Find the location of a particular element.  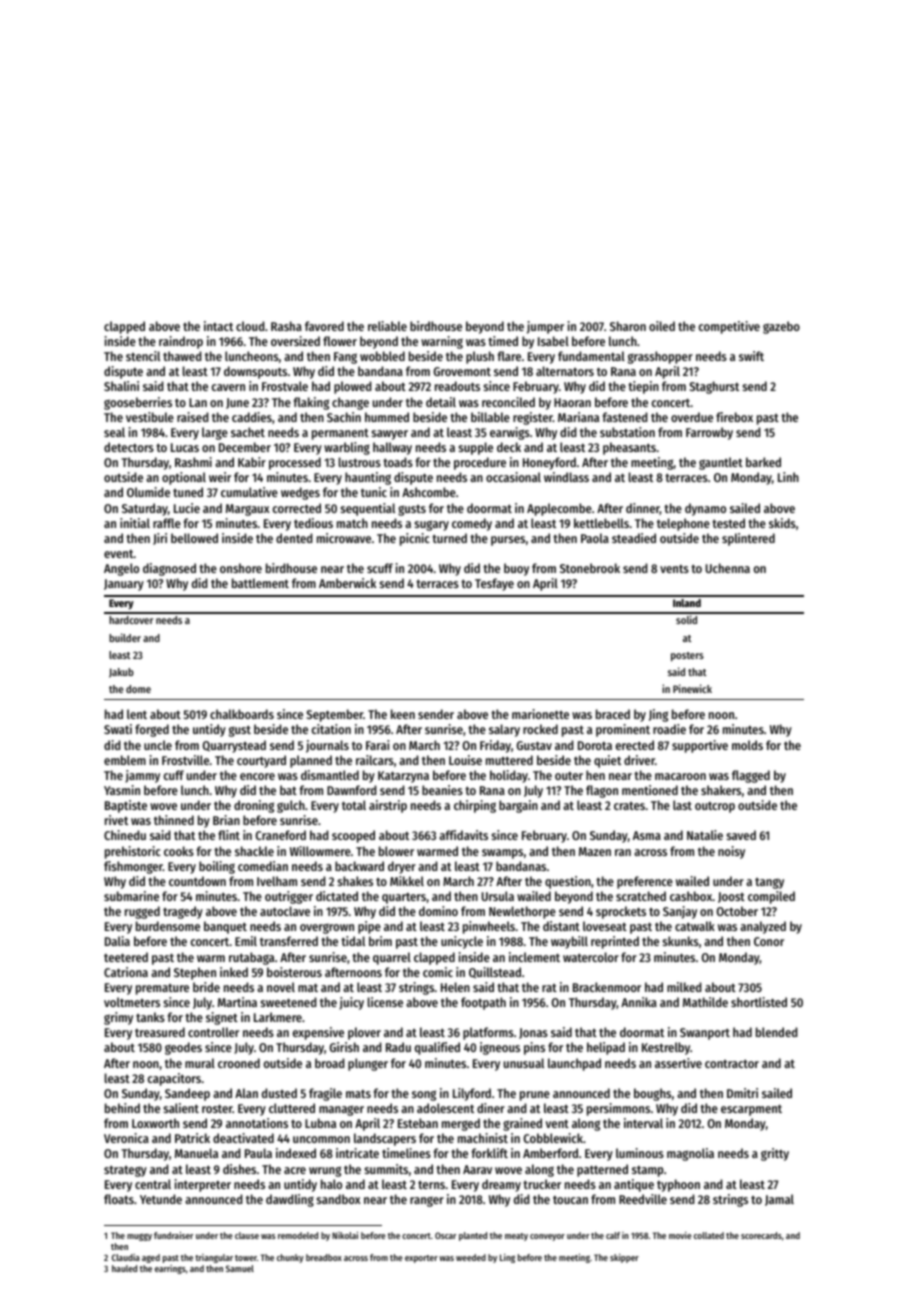

grasshopper is located at coordinates (660, 357).
